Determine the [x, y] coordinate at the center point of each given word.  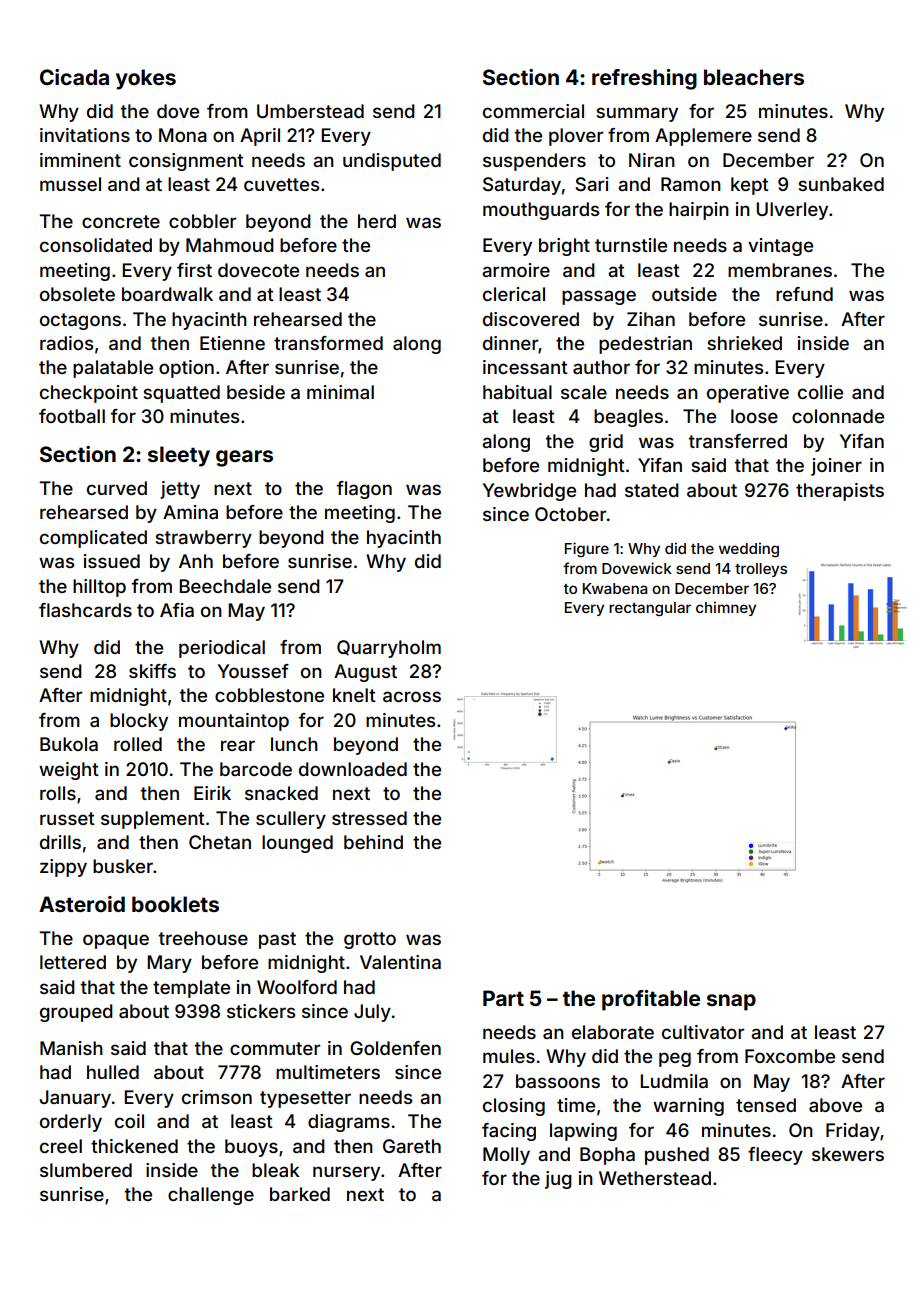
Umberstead [310, 111]
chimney [726, 608]
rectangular [650, 609]
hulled [113, 1072]
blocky [139, 722]
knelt [354, 695]
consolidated [96, 245]
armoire [516, 270]
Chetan [220, 842]
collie [820, 392]
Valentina [400, 962]
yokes [146, 79]
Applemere [703, 137]
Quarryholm [389, 649]
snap [731, 1002]
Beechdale [225, 586]
